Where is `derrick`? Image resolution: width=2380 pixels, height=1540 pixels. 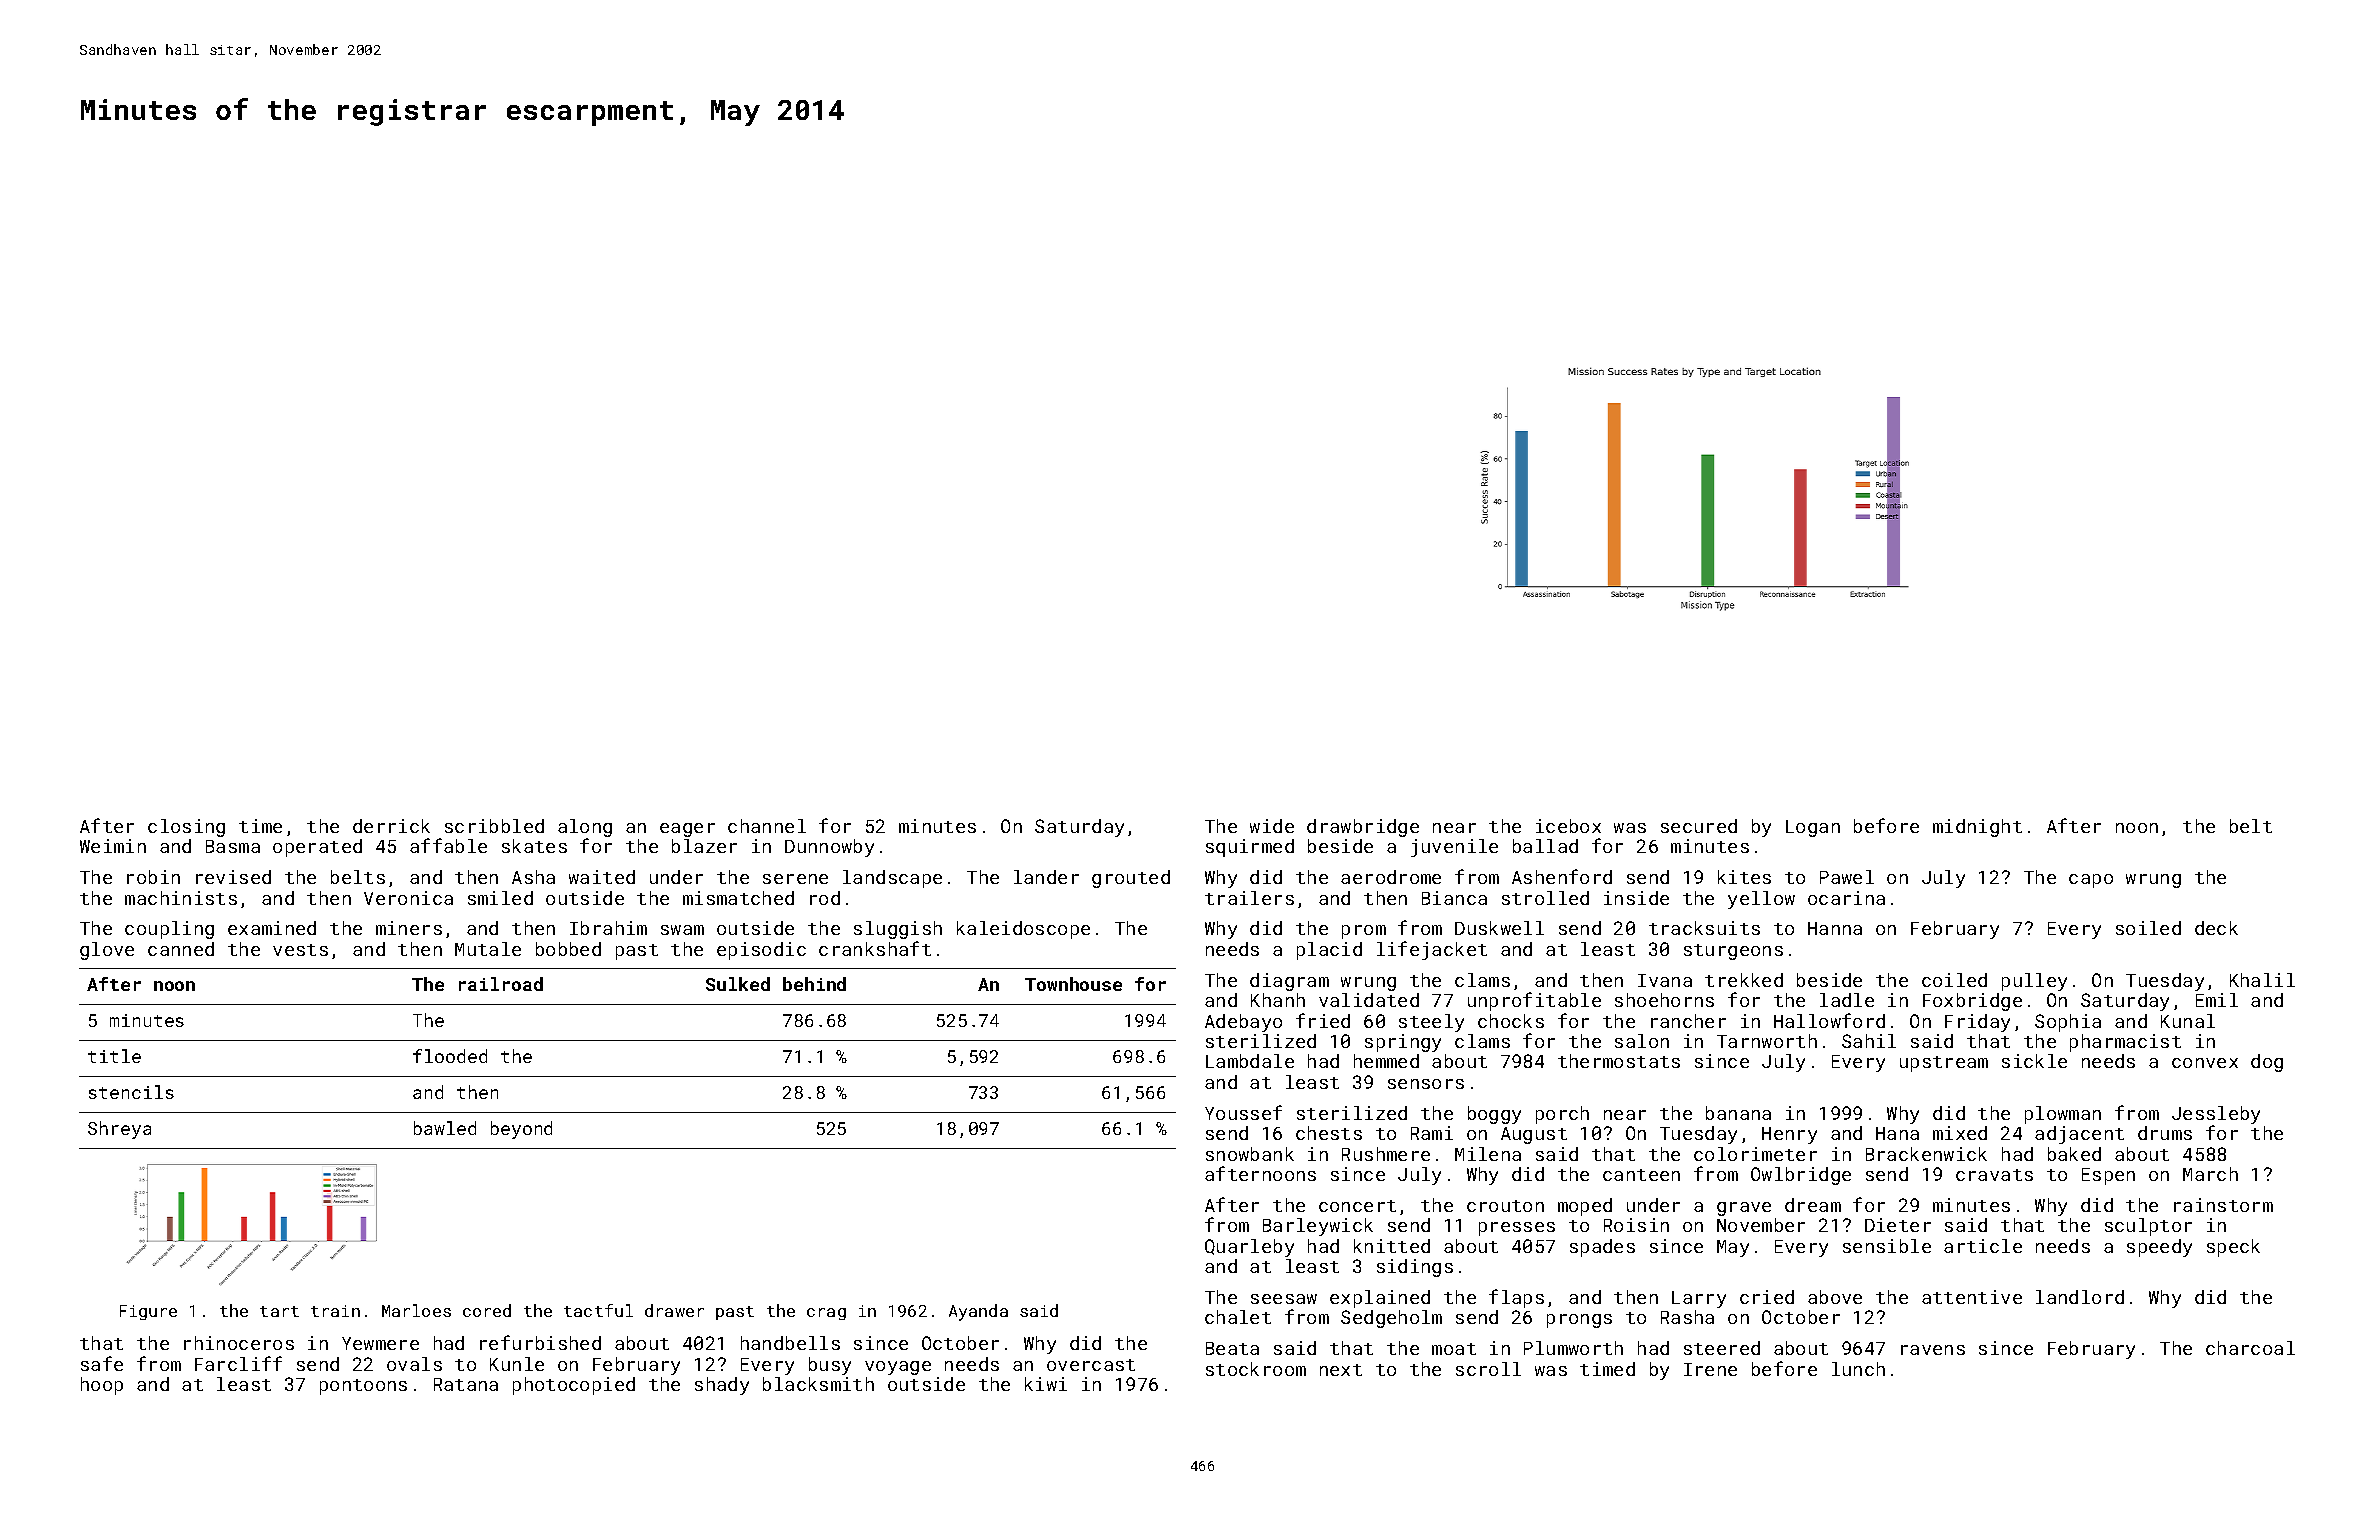
derrick is located at coordinates (391, 826).
